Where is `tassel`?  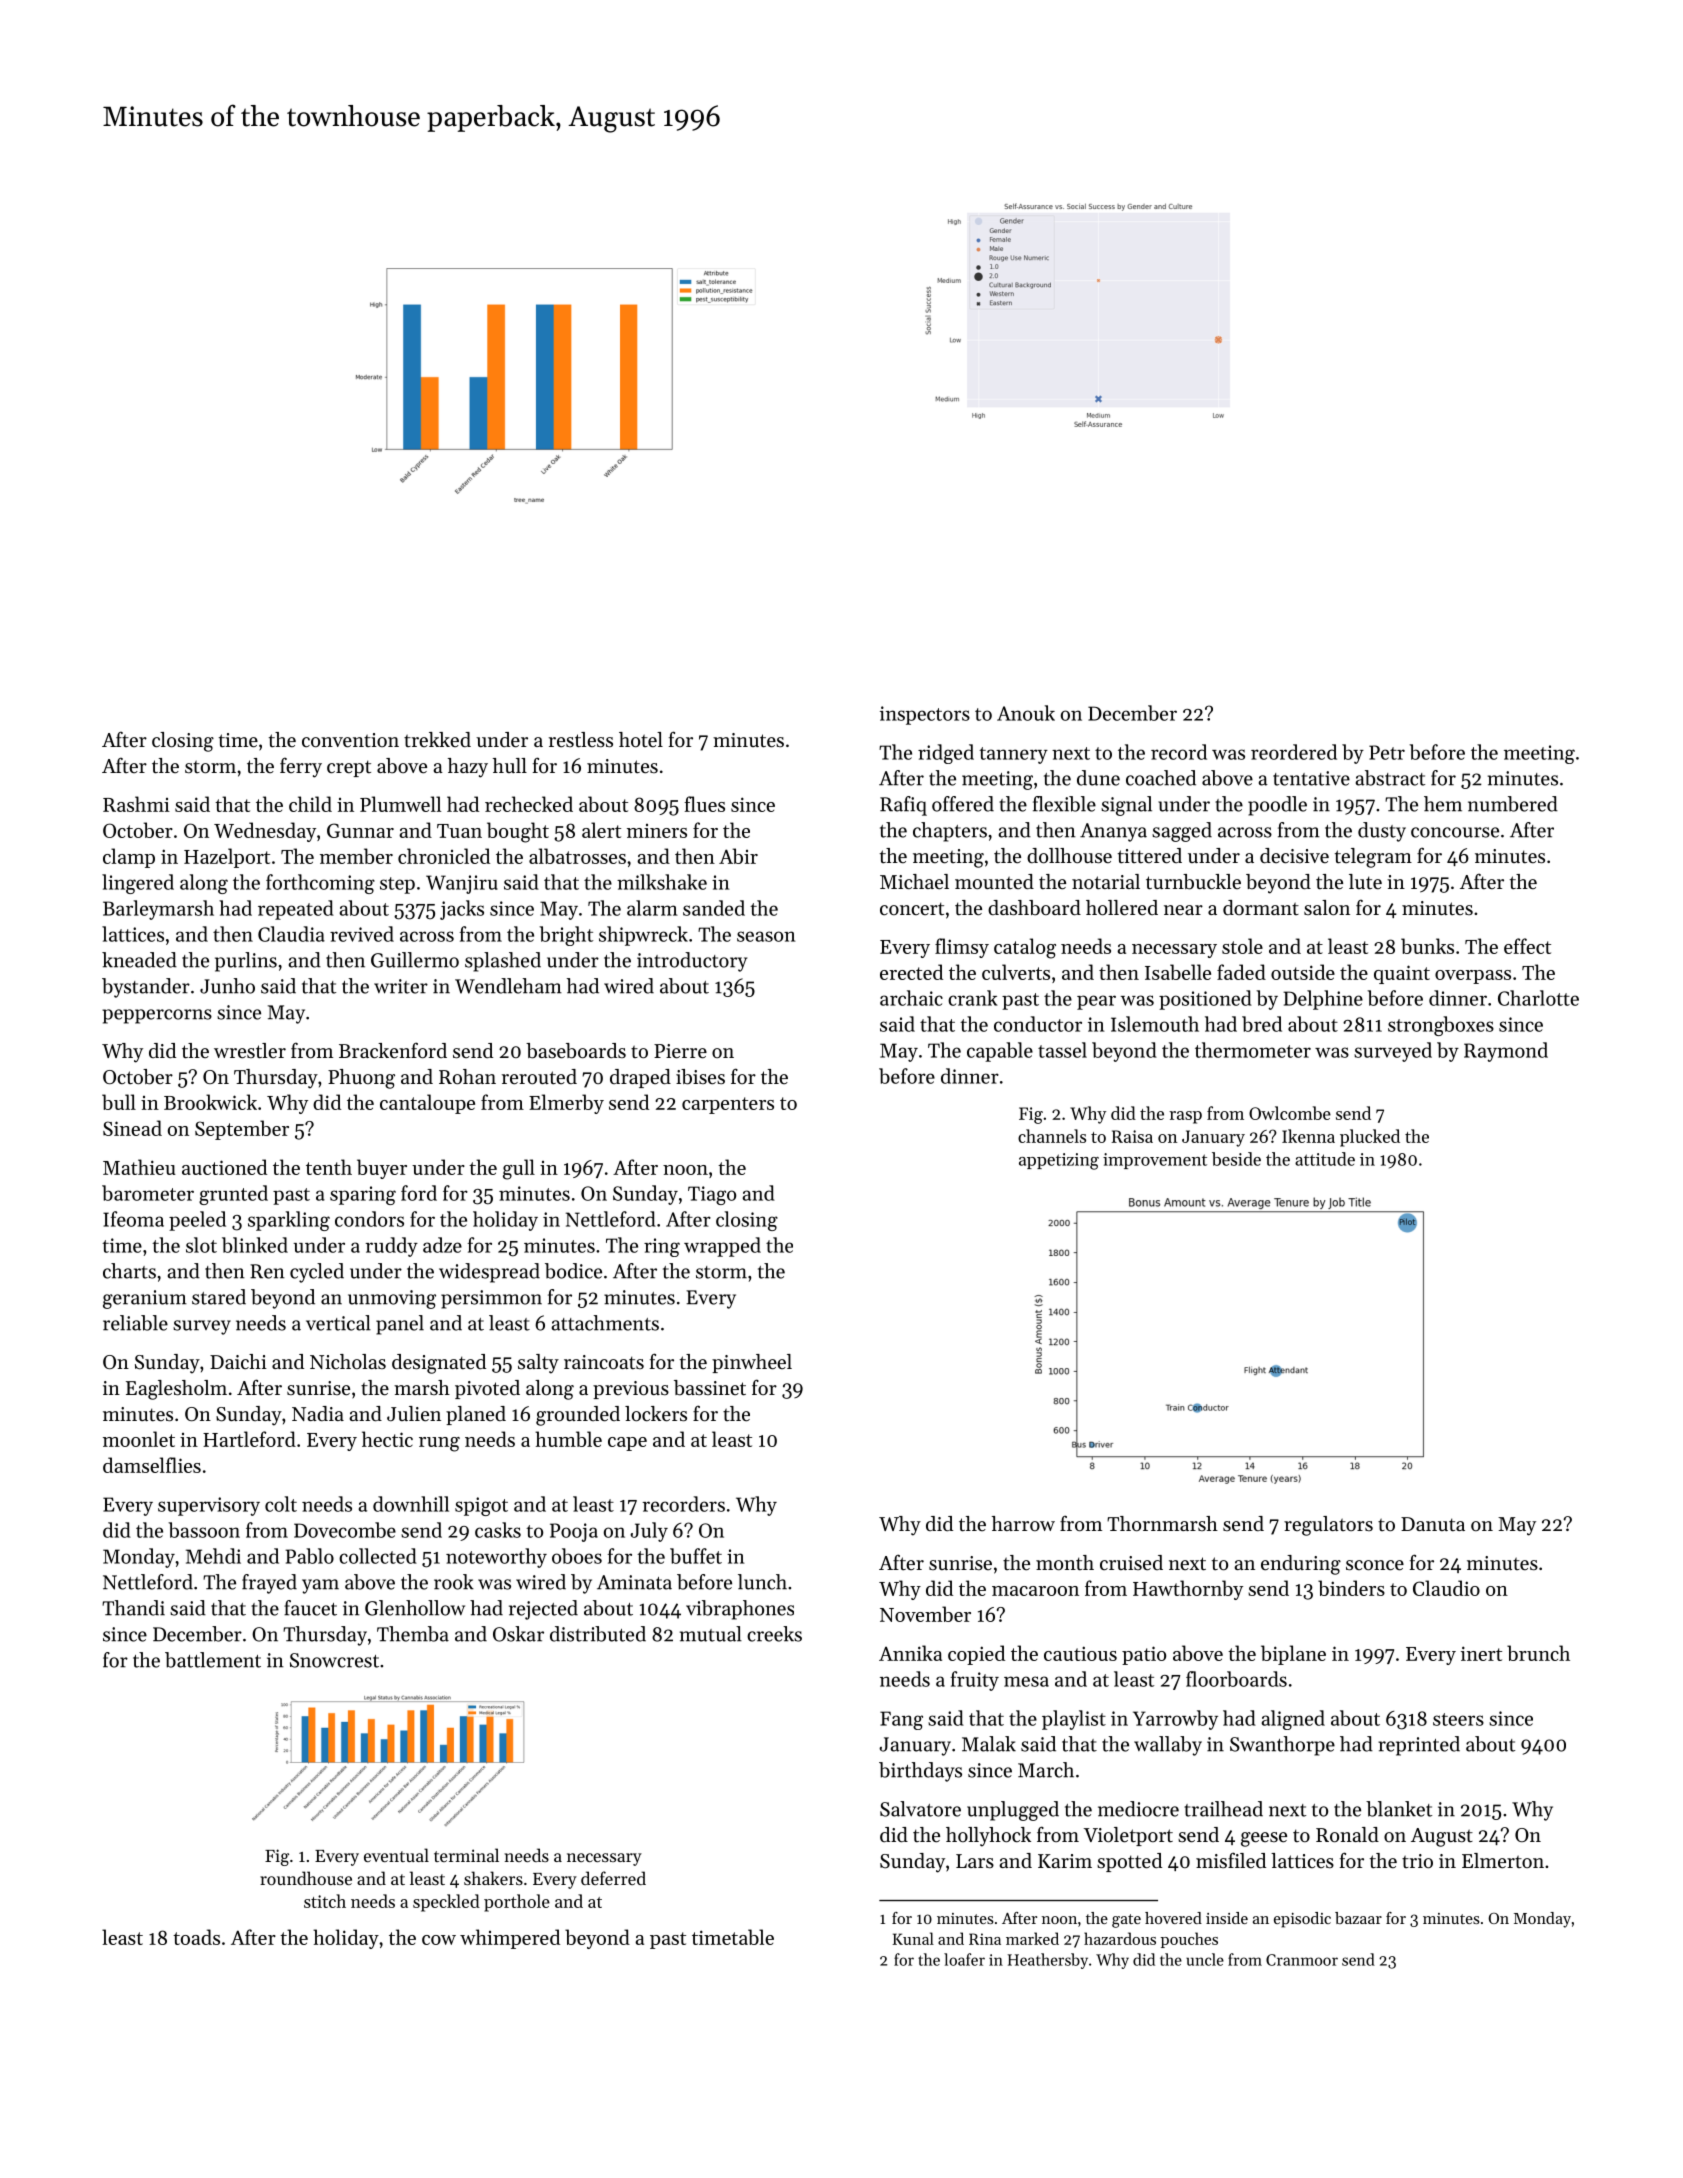 tassel is located at coordinates (1062, 1050).
